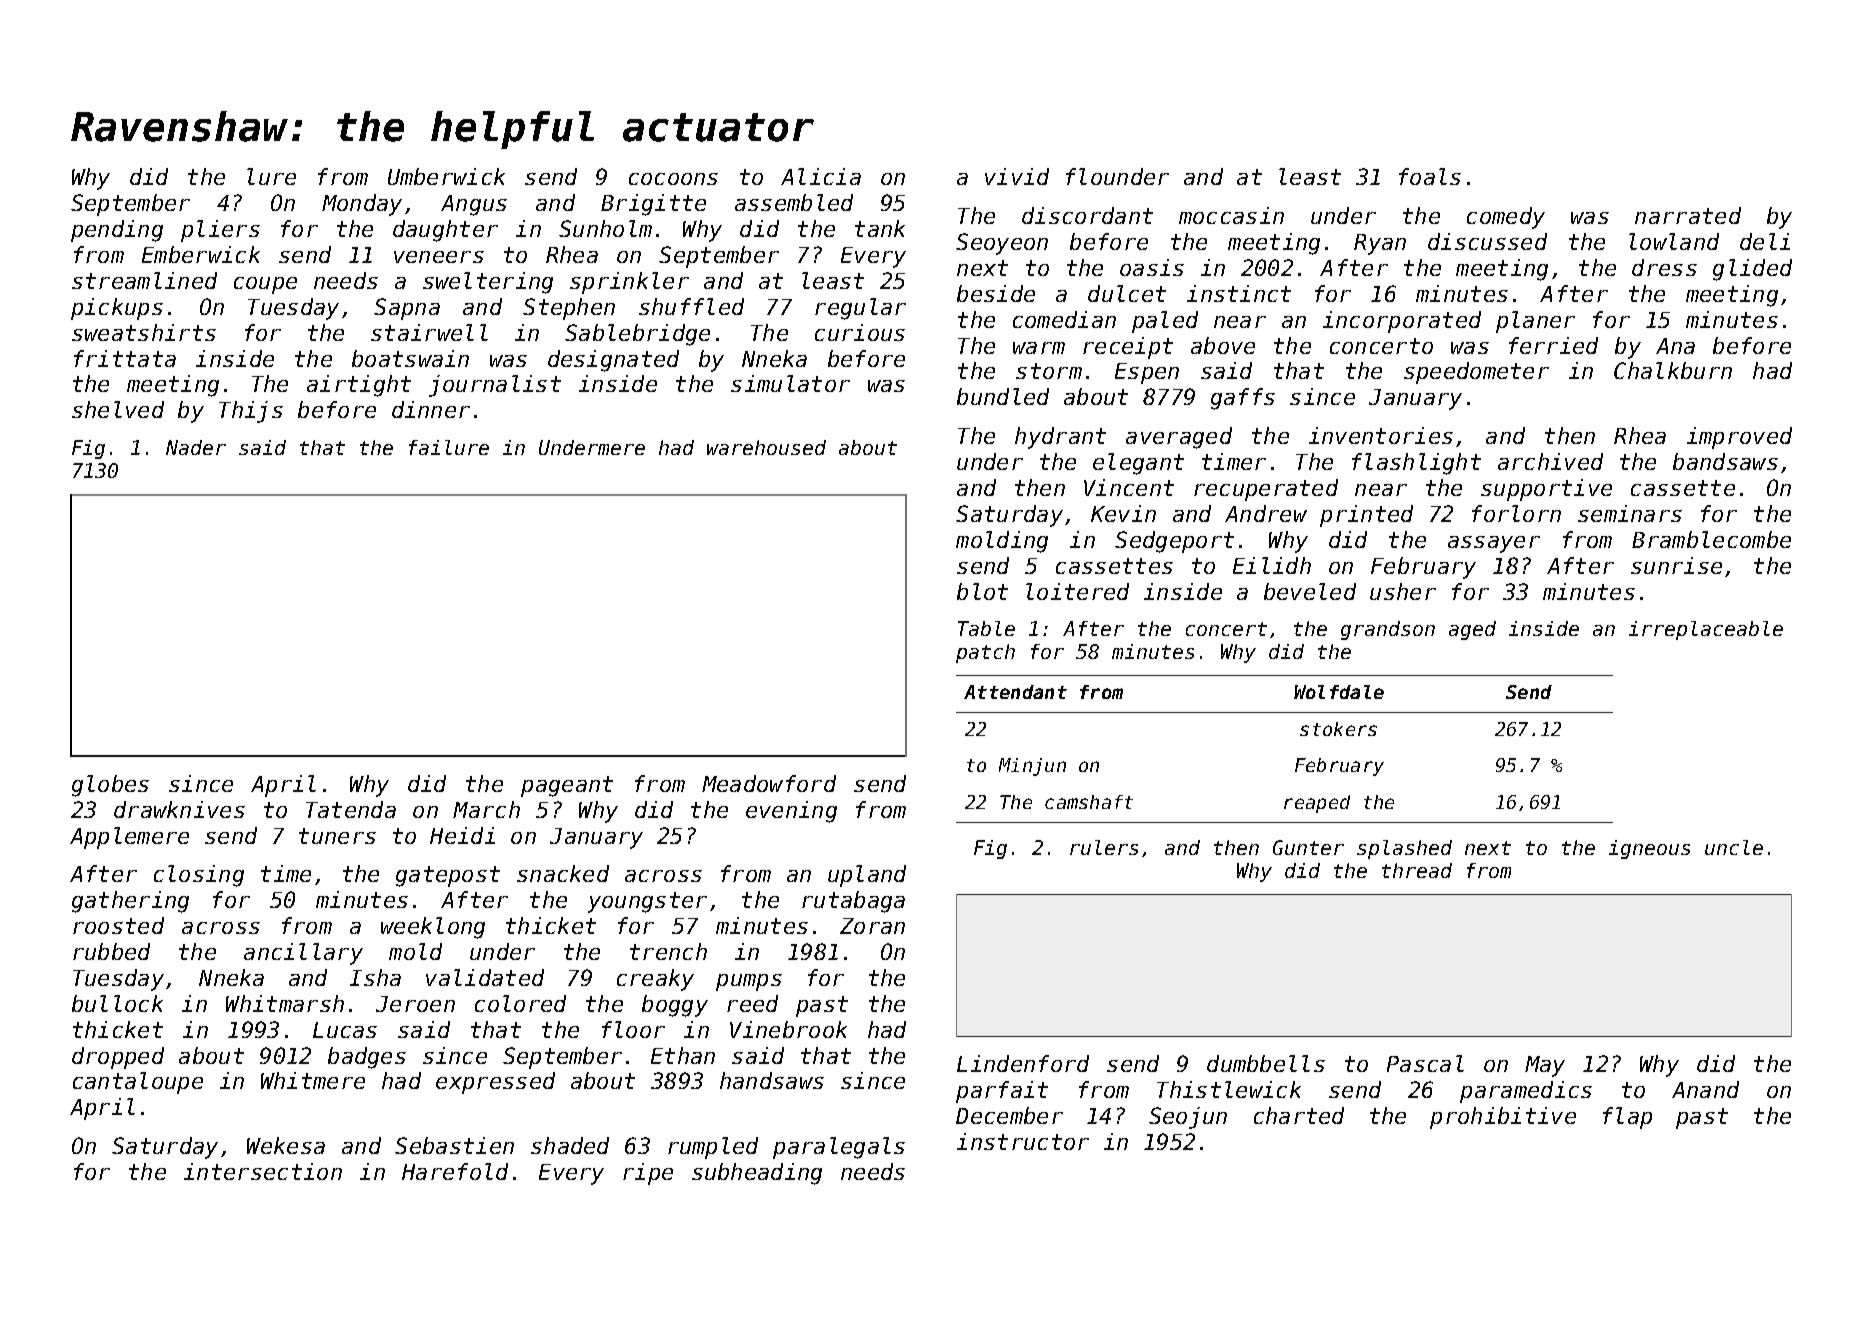 The width and height of the document is (1863, 1317). Describe the element at coordinates (455, 1171) in the document. I see `Harefold` at that location.
